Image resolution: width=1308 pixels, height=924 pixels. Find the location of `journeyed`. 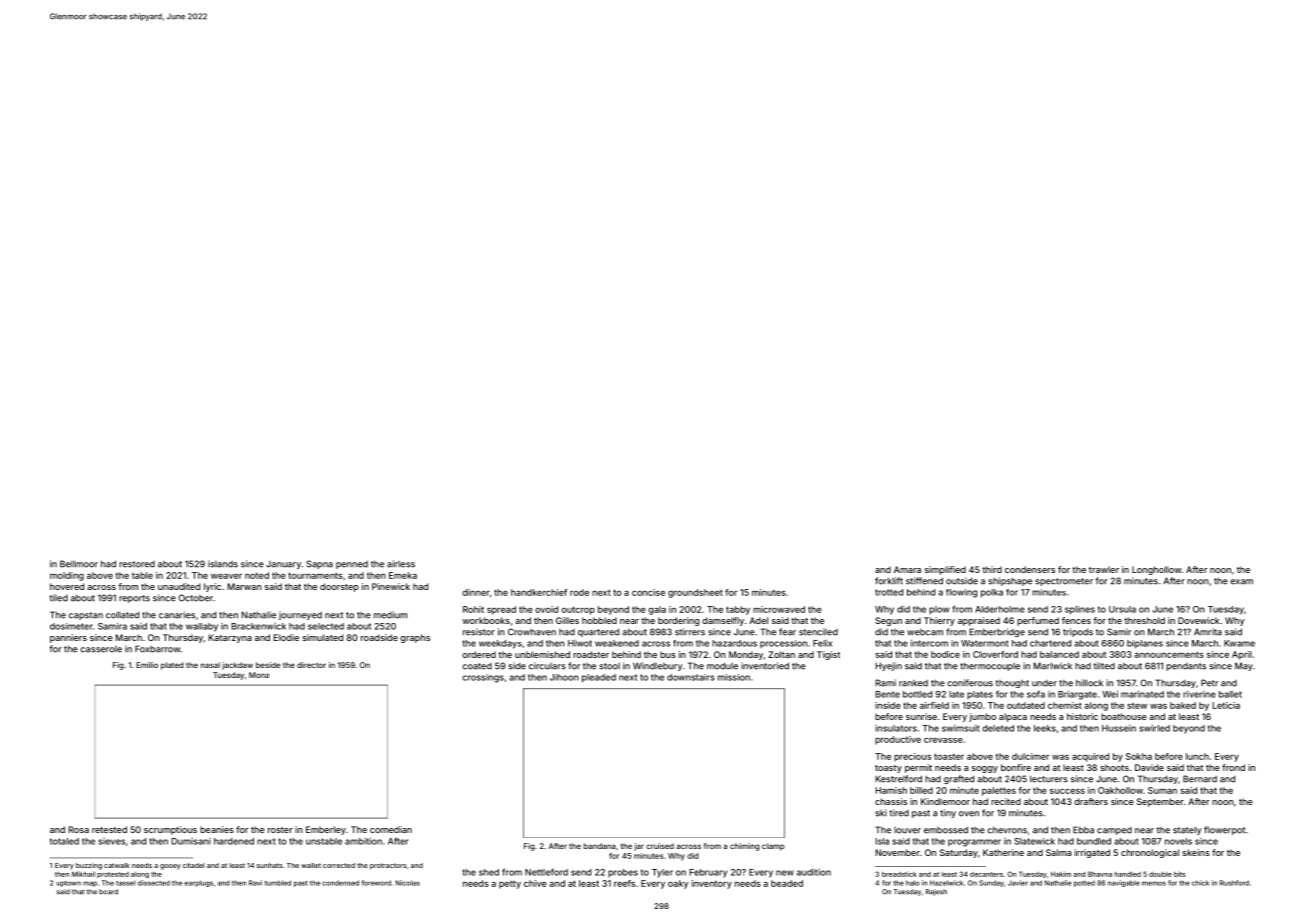

journeyed is located at coordinates (300, 615).
